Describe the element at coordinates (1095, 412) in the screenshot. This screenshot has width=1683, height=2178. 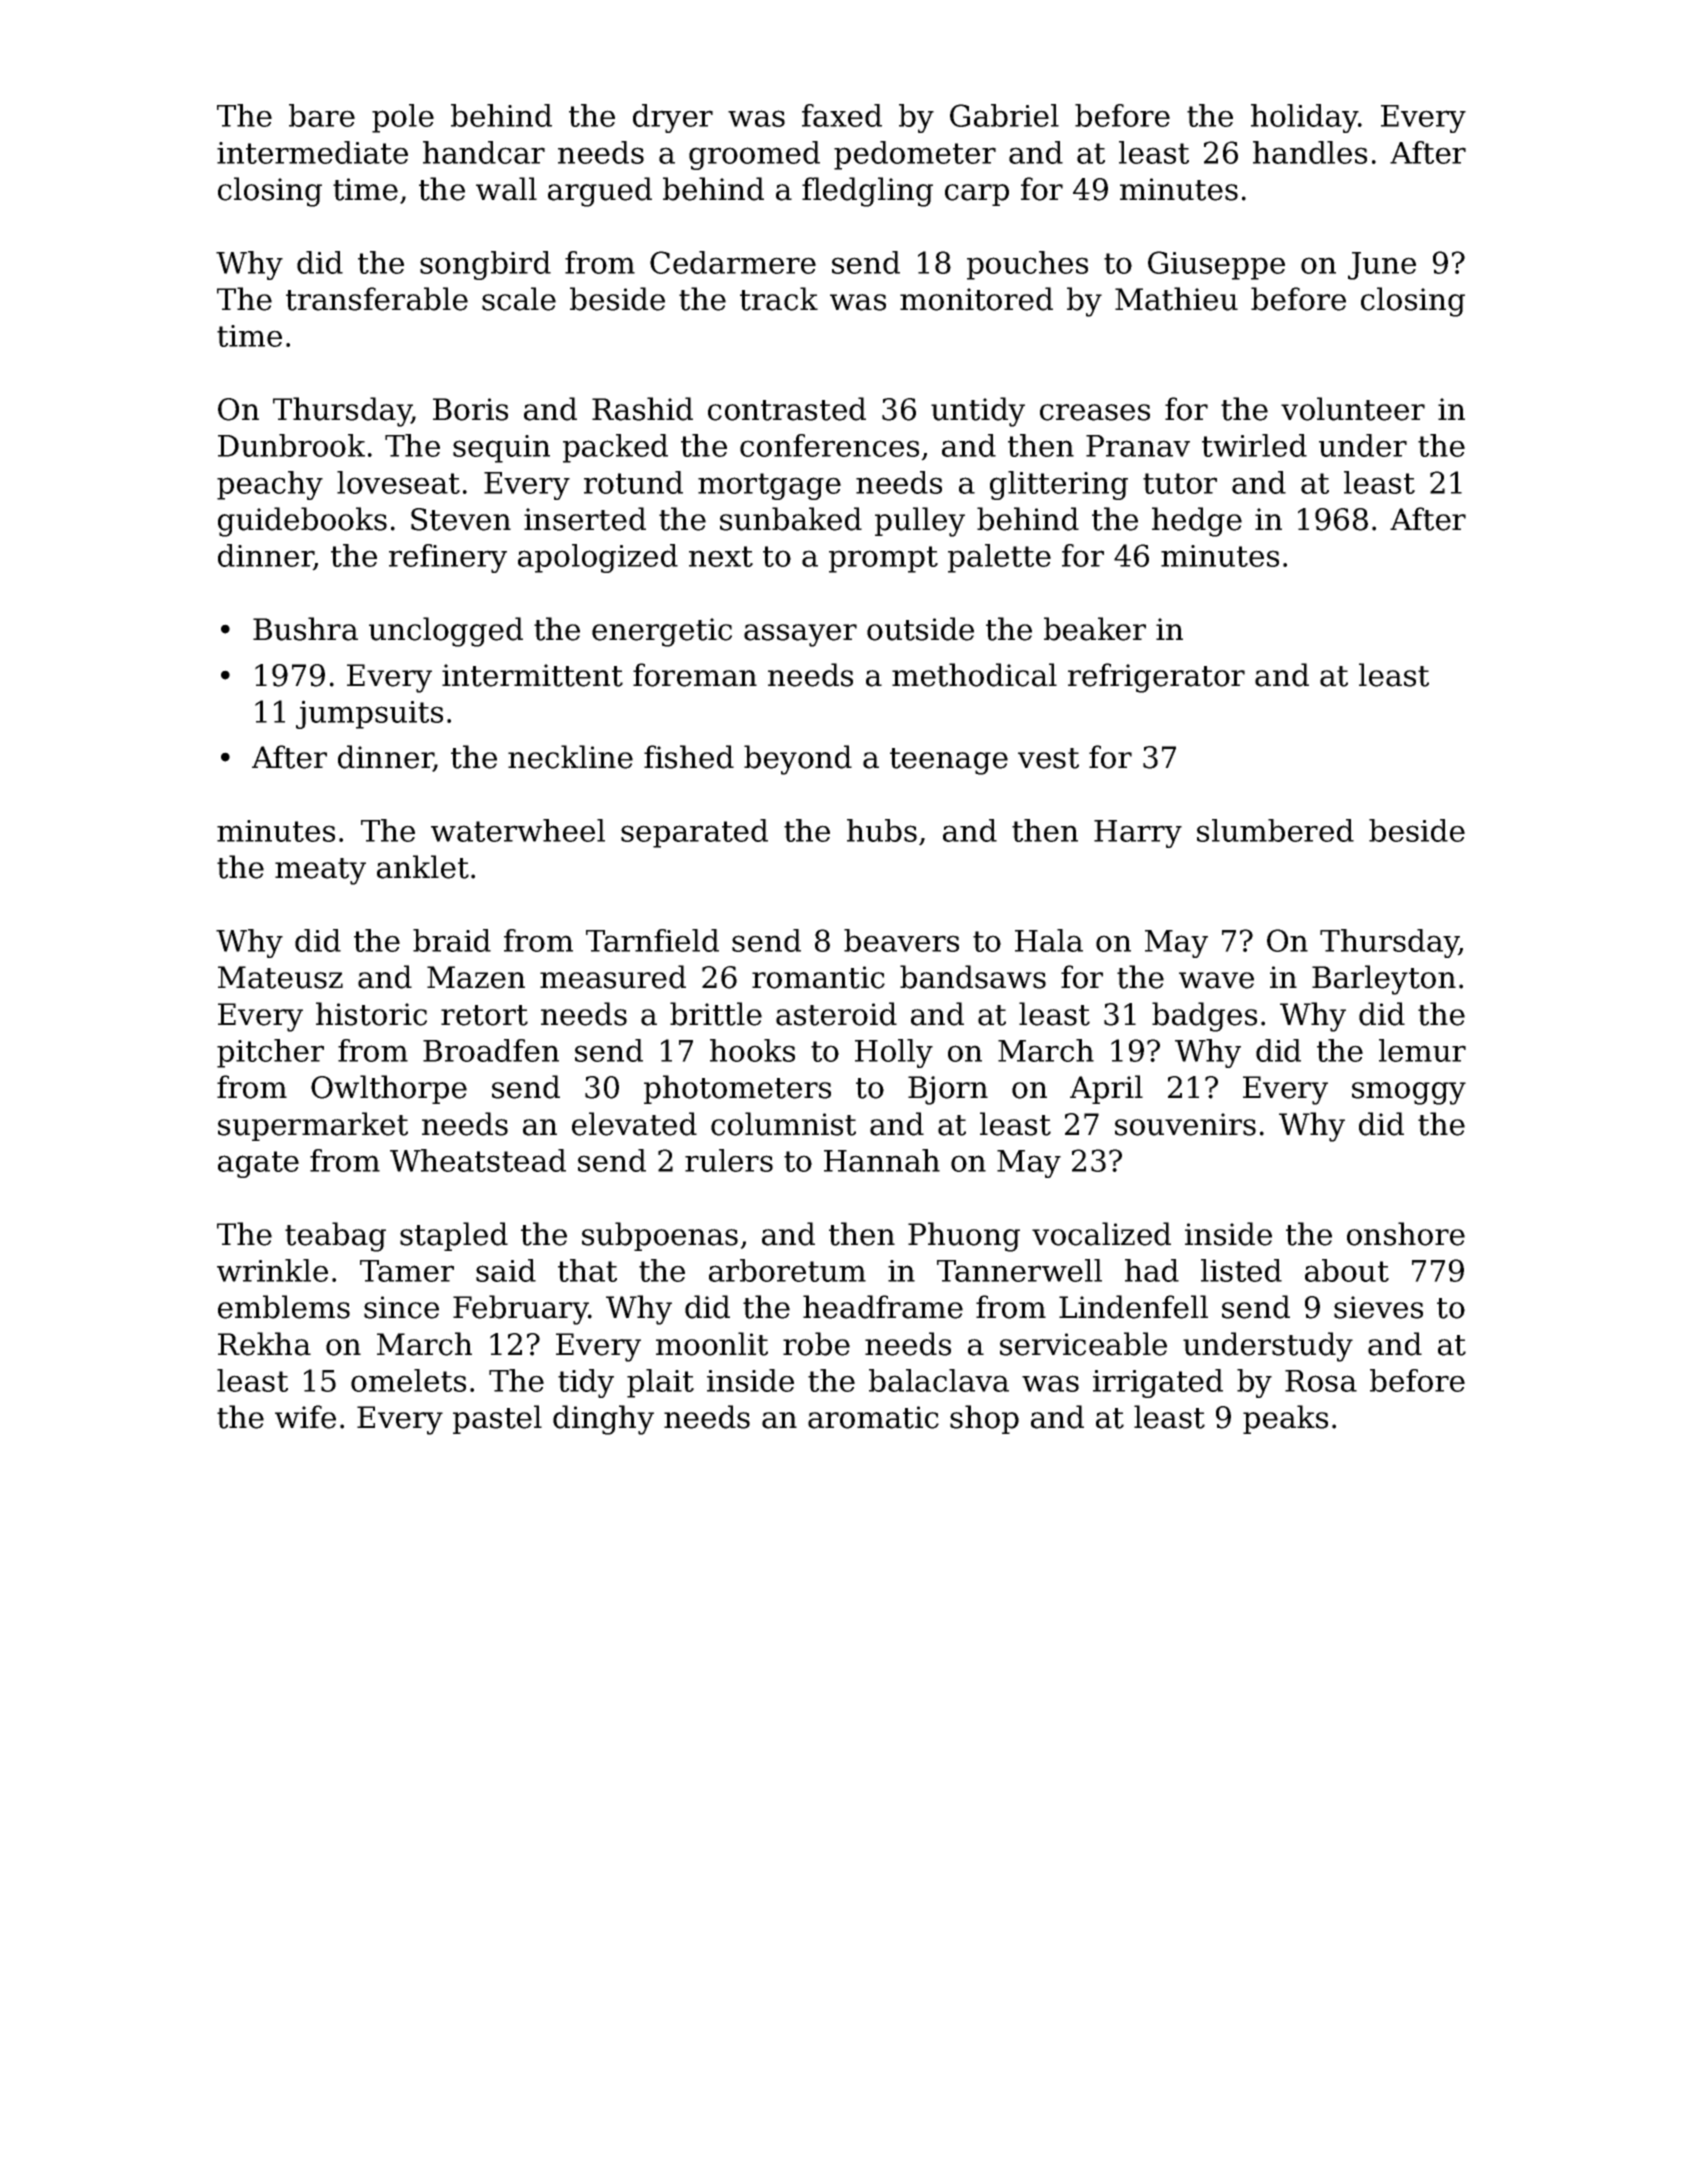
I see `creases` at that location.
